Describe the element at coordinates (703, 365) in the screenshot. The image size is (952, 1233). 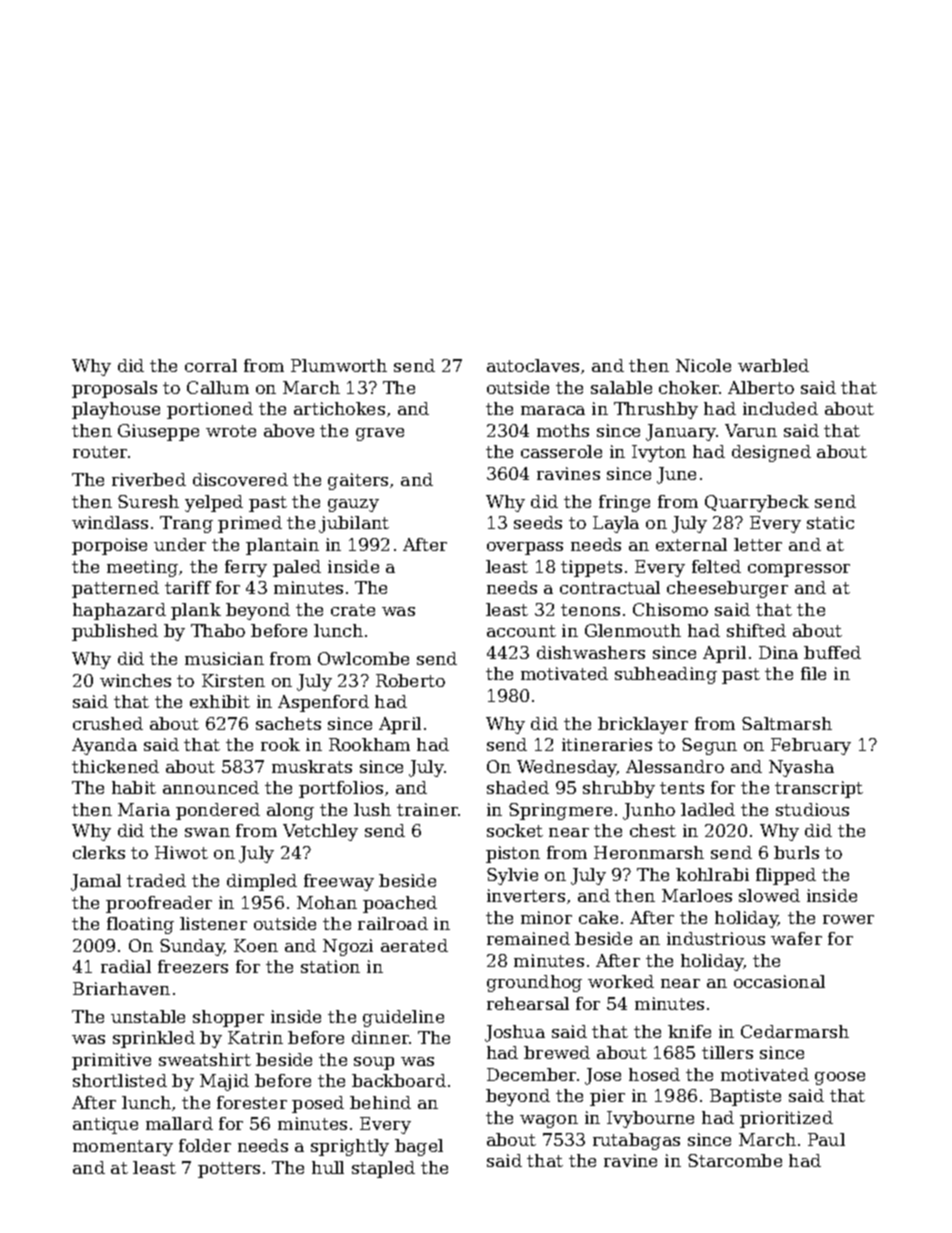
I see `Nicole` at that location.
